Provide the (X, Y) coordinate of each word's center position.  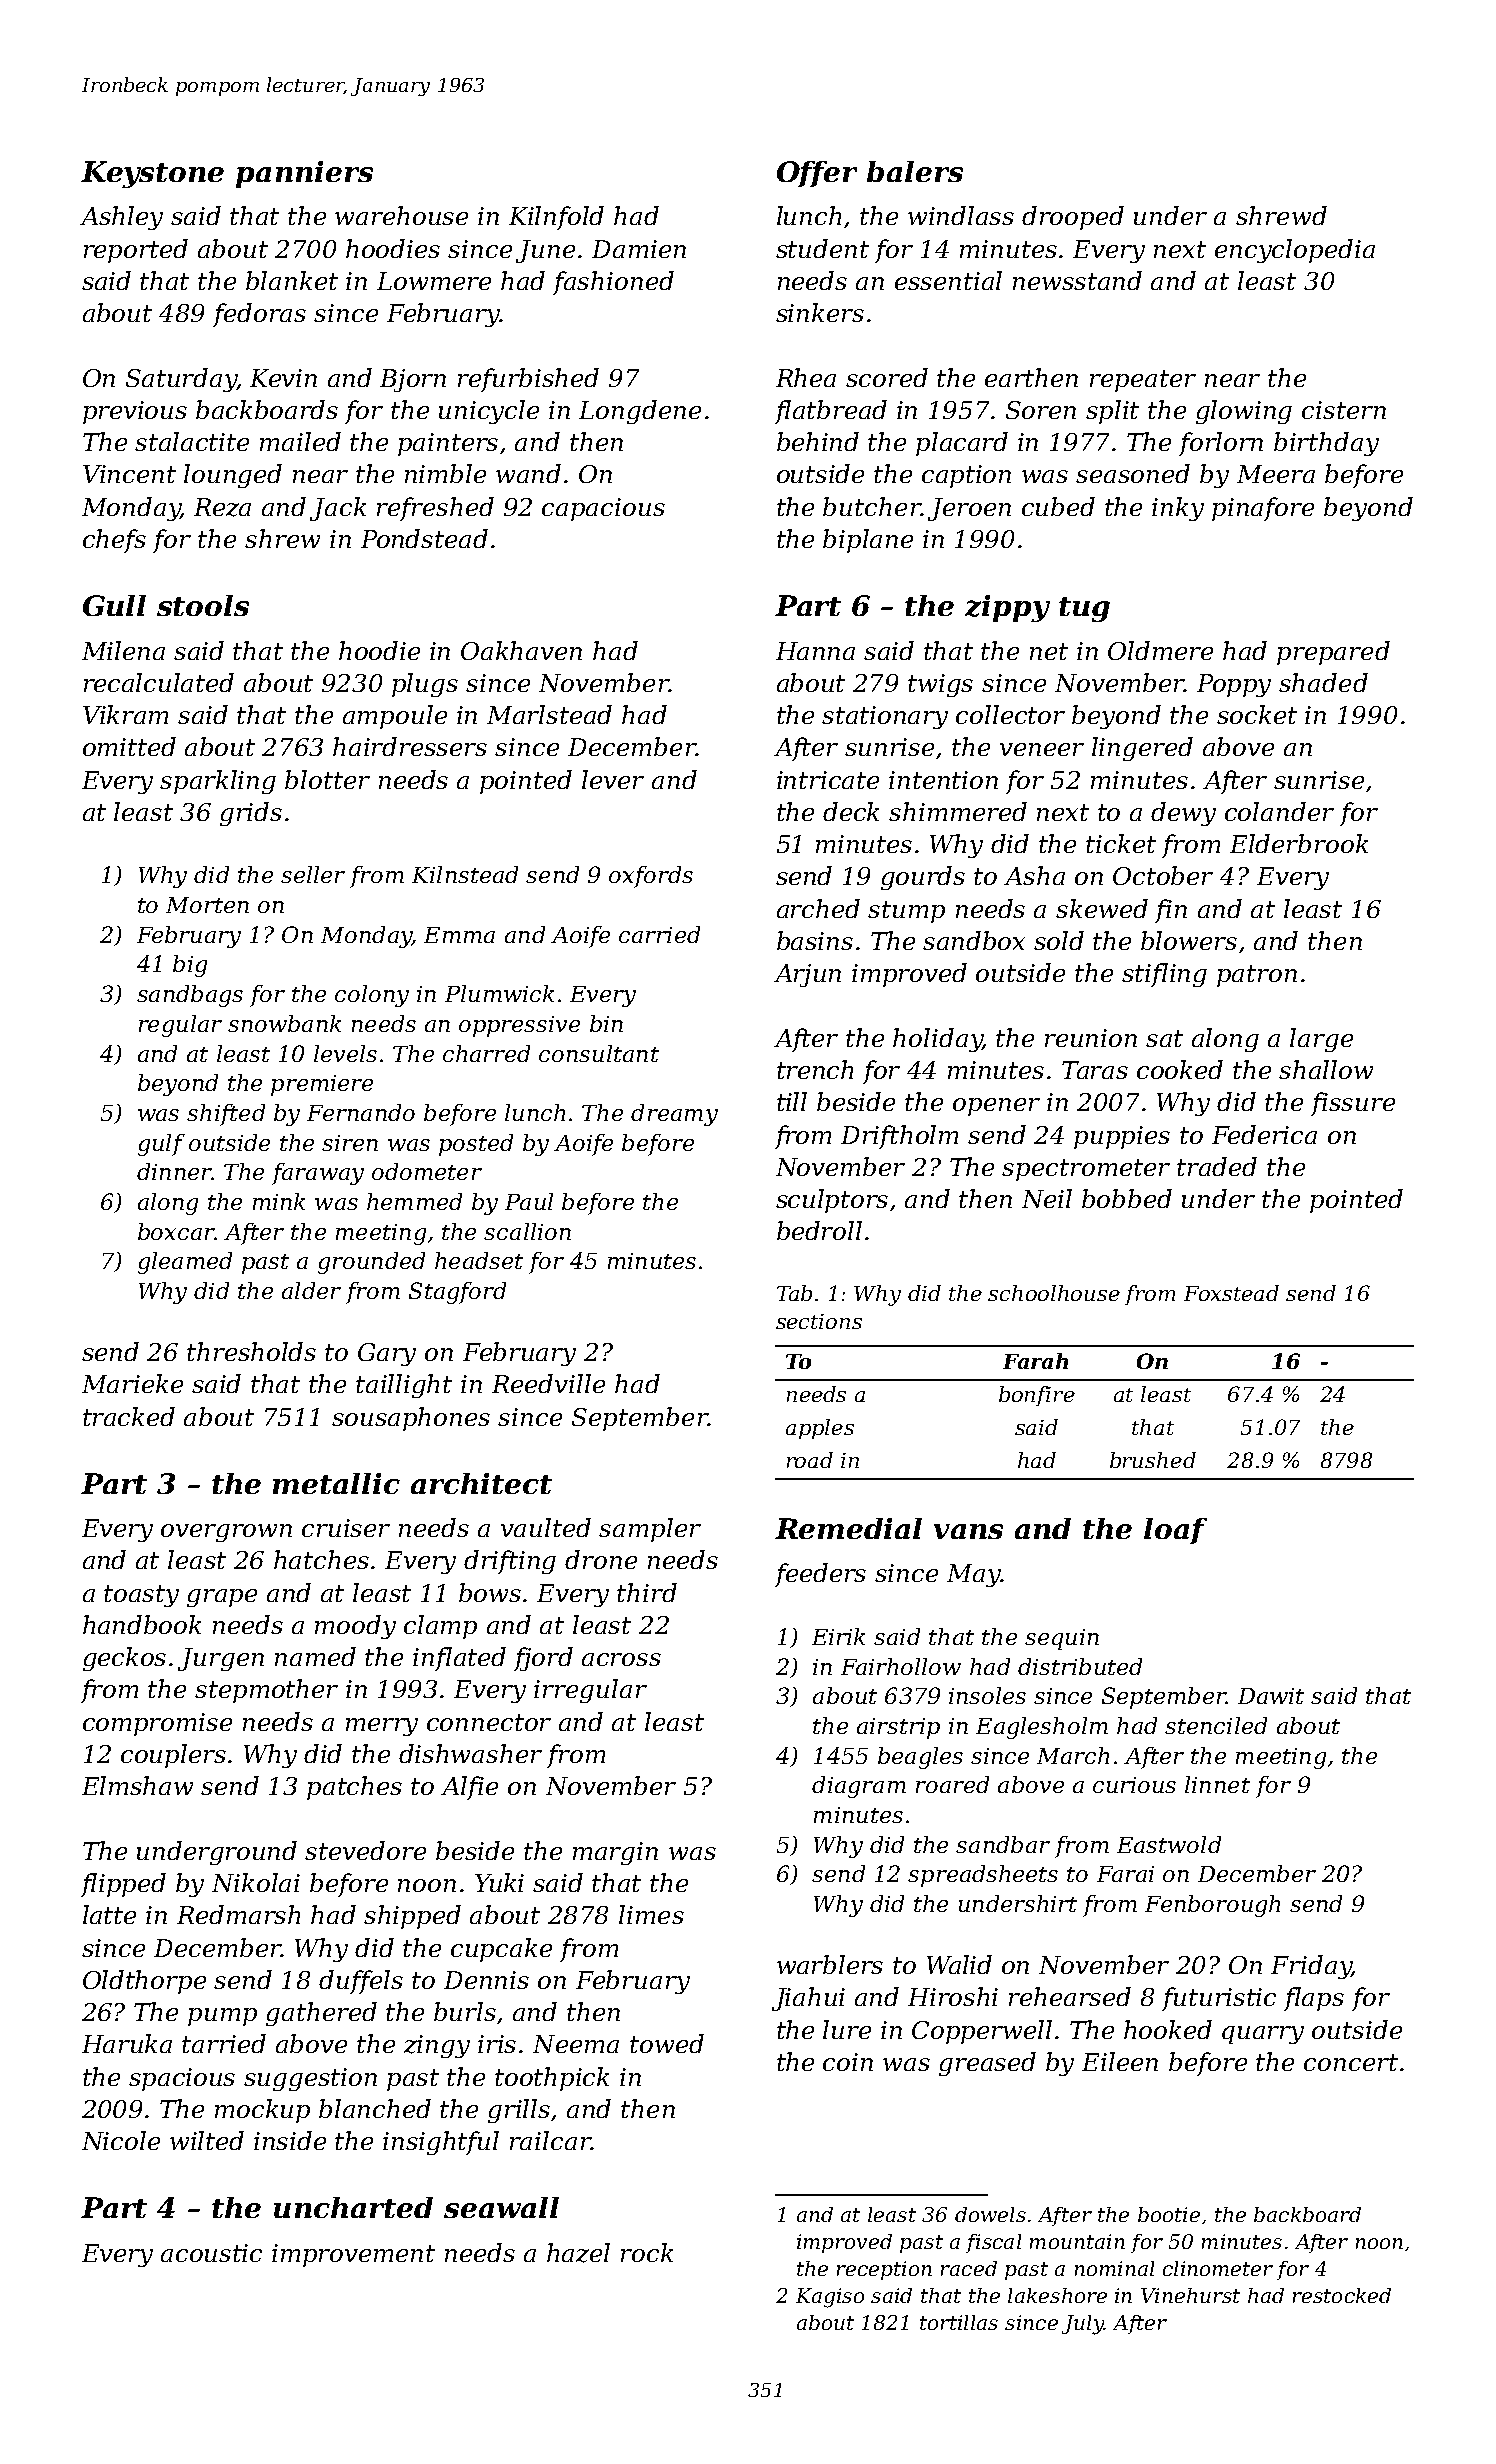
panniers (304, 174)
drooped (1073, 218)
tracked (129, 1416)
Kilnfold (556, 218)
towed (667, 2043)
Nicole (121, 2140)
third (647, 1592)
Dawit (1271, 1696)
